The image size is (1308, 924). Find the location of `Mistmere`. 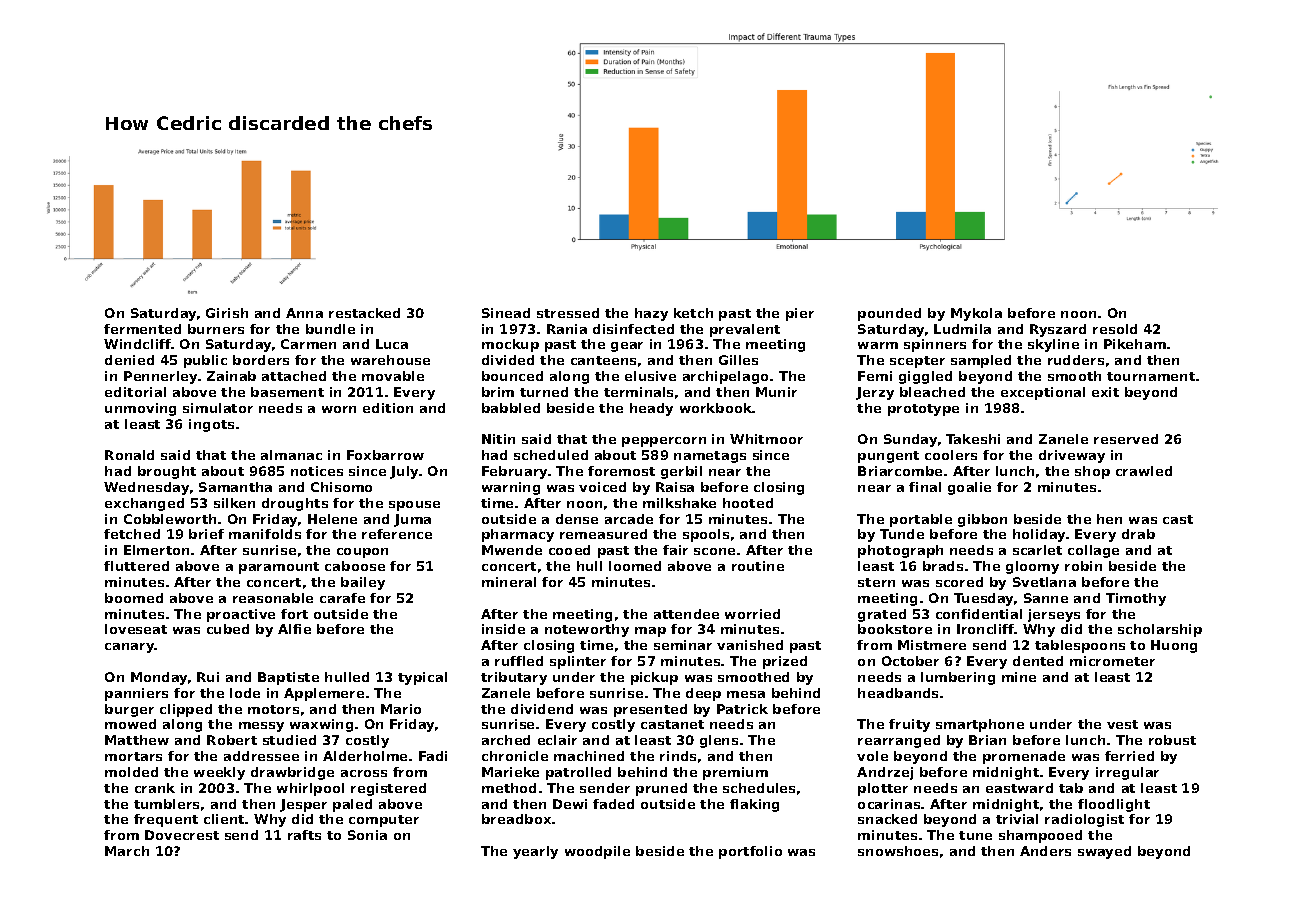

Mistmere is located at coordinates (932, 645).
